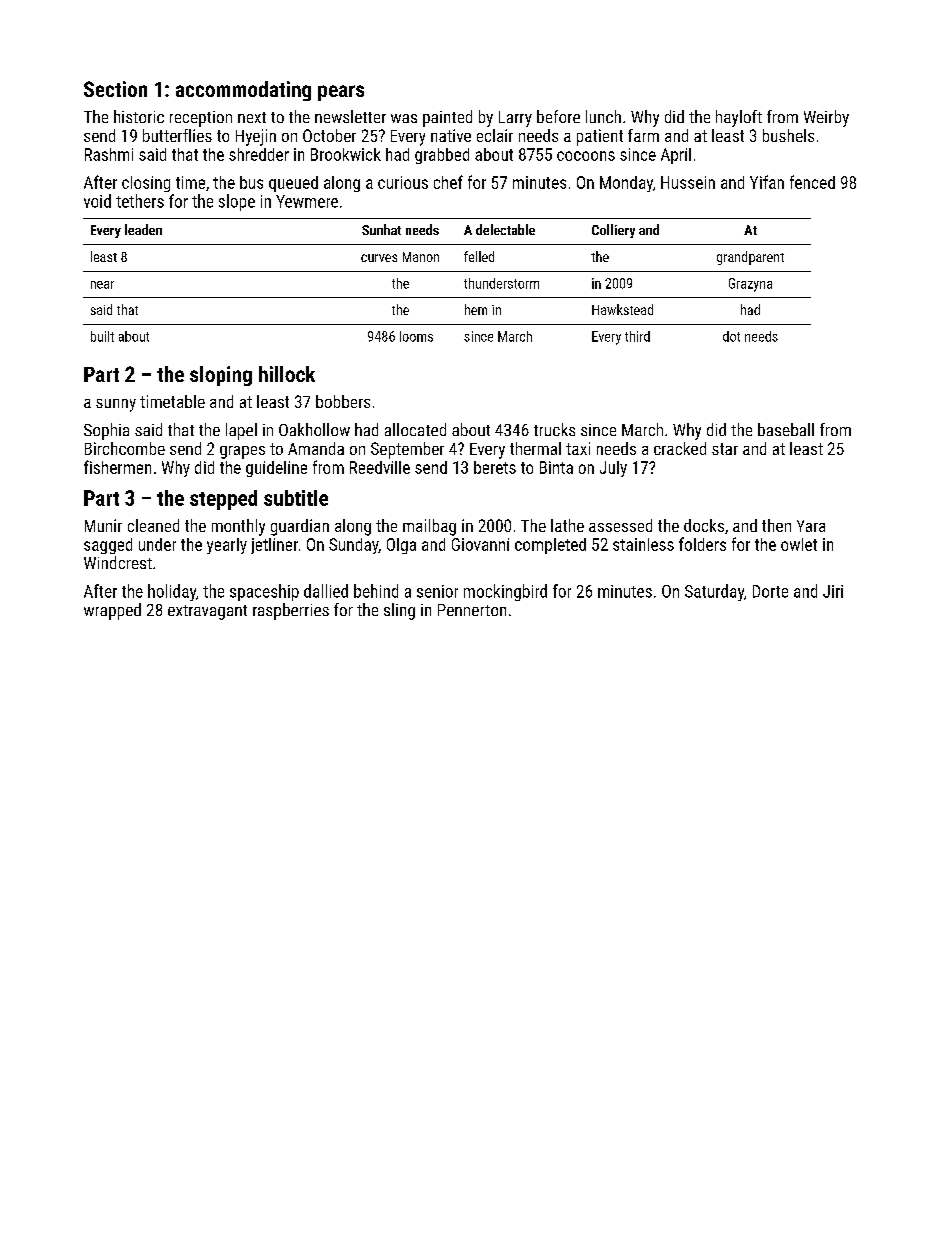  I want to click on raspberries, so click(291, 611).
